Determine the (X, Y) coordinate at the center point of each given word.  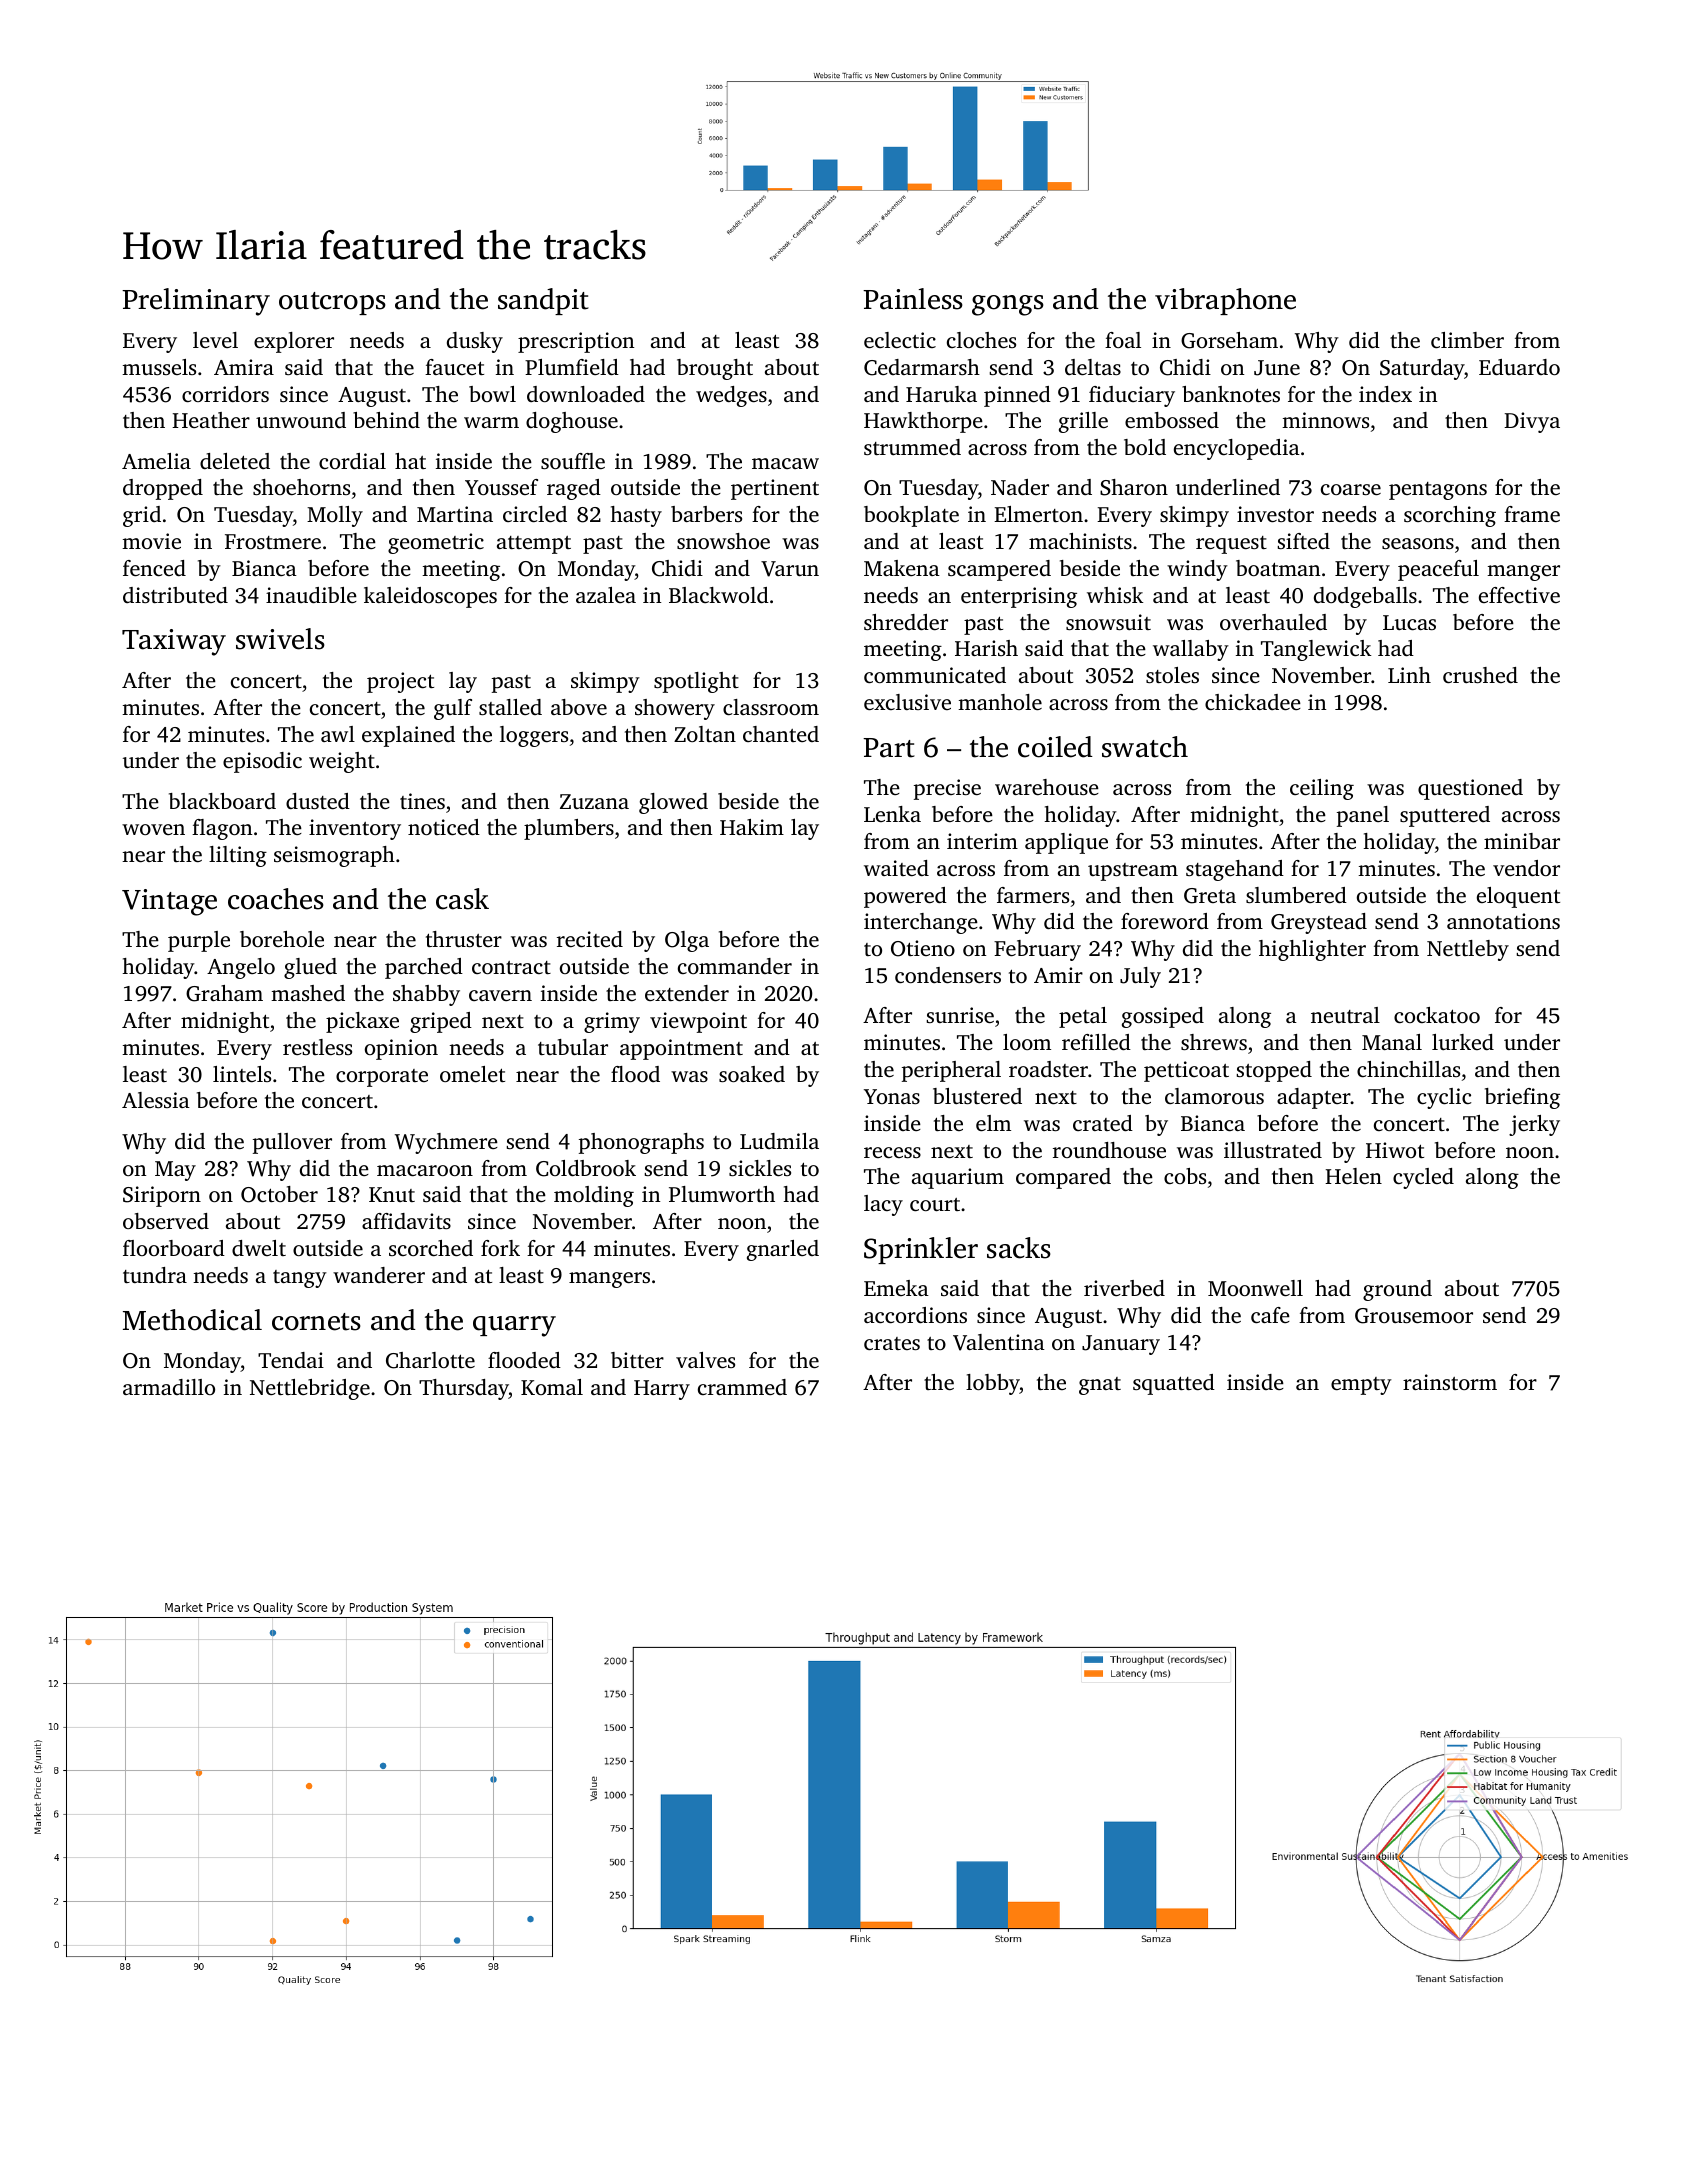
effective (1519, 595)
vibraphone (1225, 301)
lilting (238, 856)
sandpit (543, 301)
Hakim (752, 827)
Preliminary (196, 302)
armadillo (169, 1387)
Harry (662, 1390)
